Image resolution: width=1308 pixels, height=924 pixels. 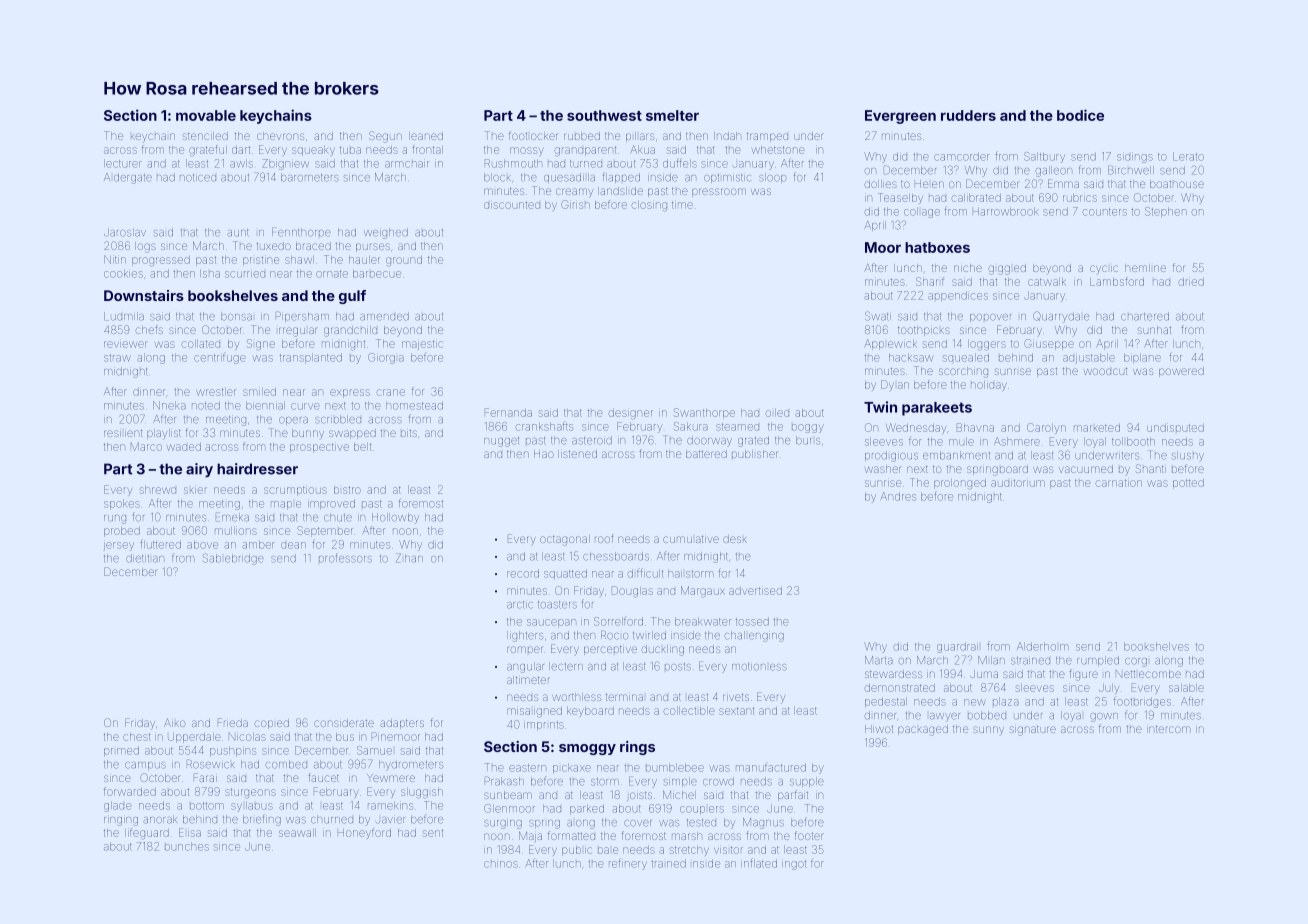 I want to click on Wednesday, so click(x=916, y=428).
